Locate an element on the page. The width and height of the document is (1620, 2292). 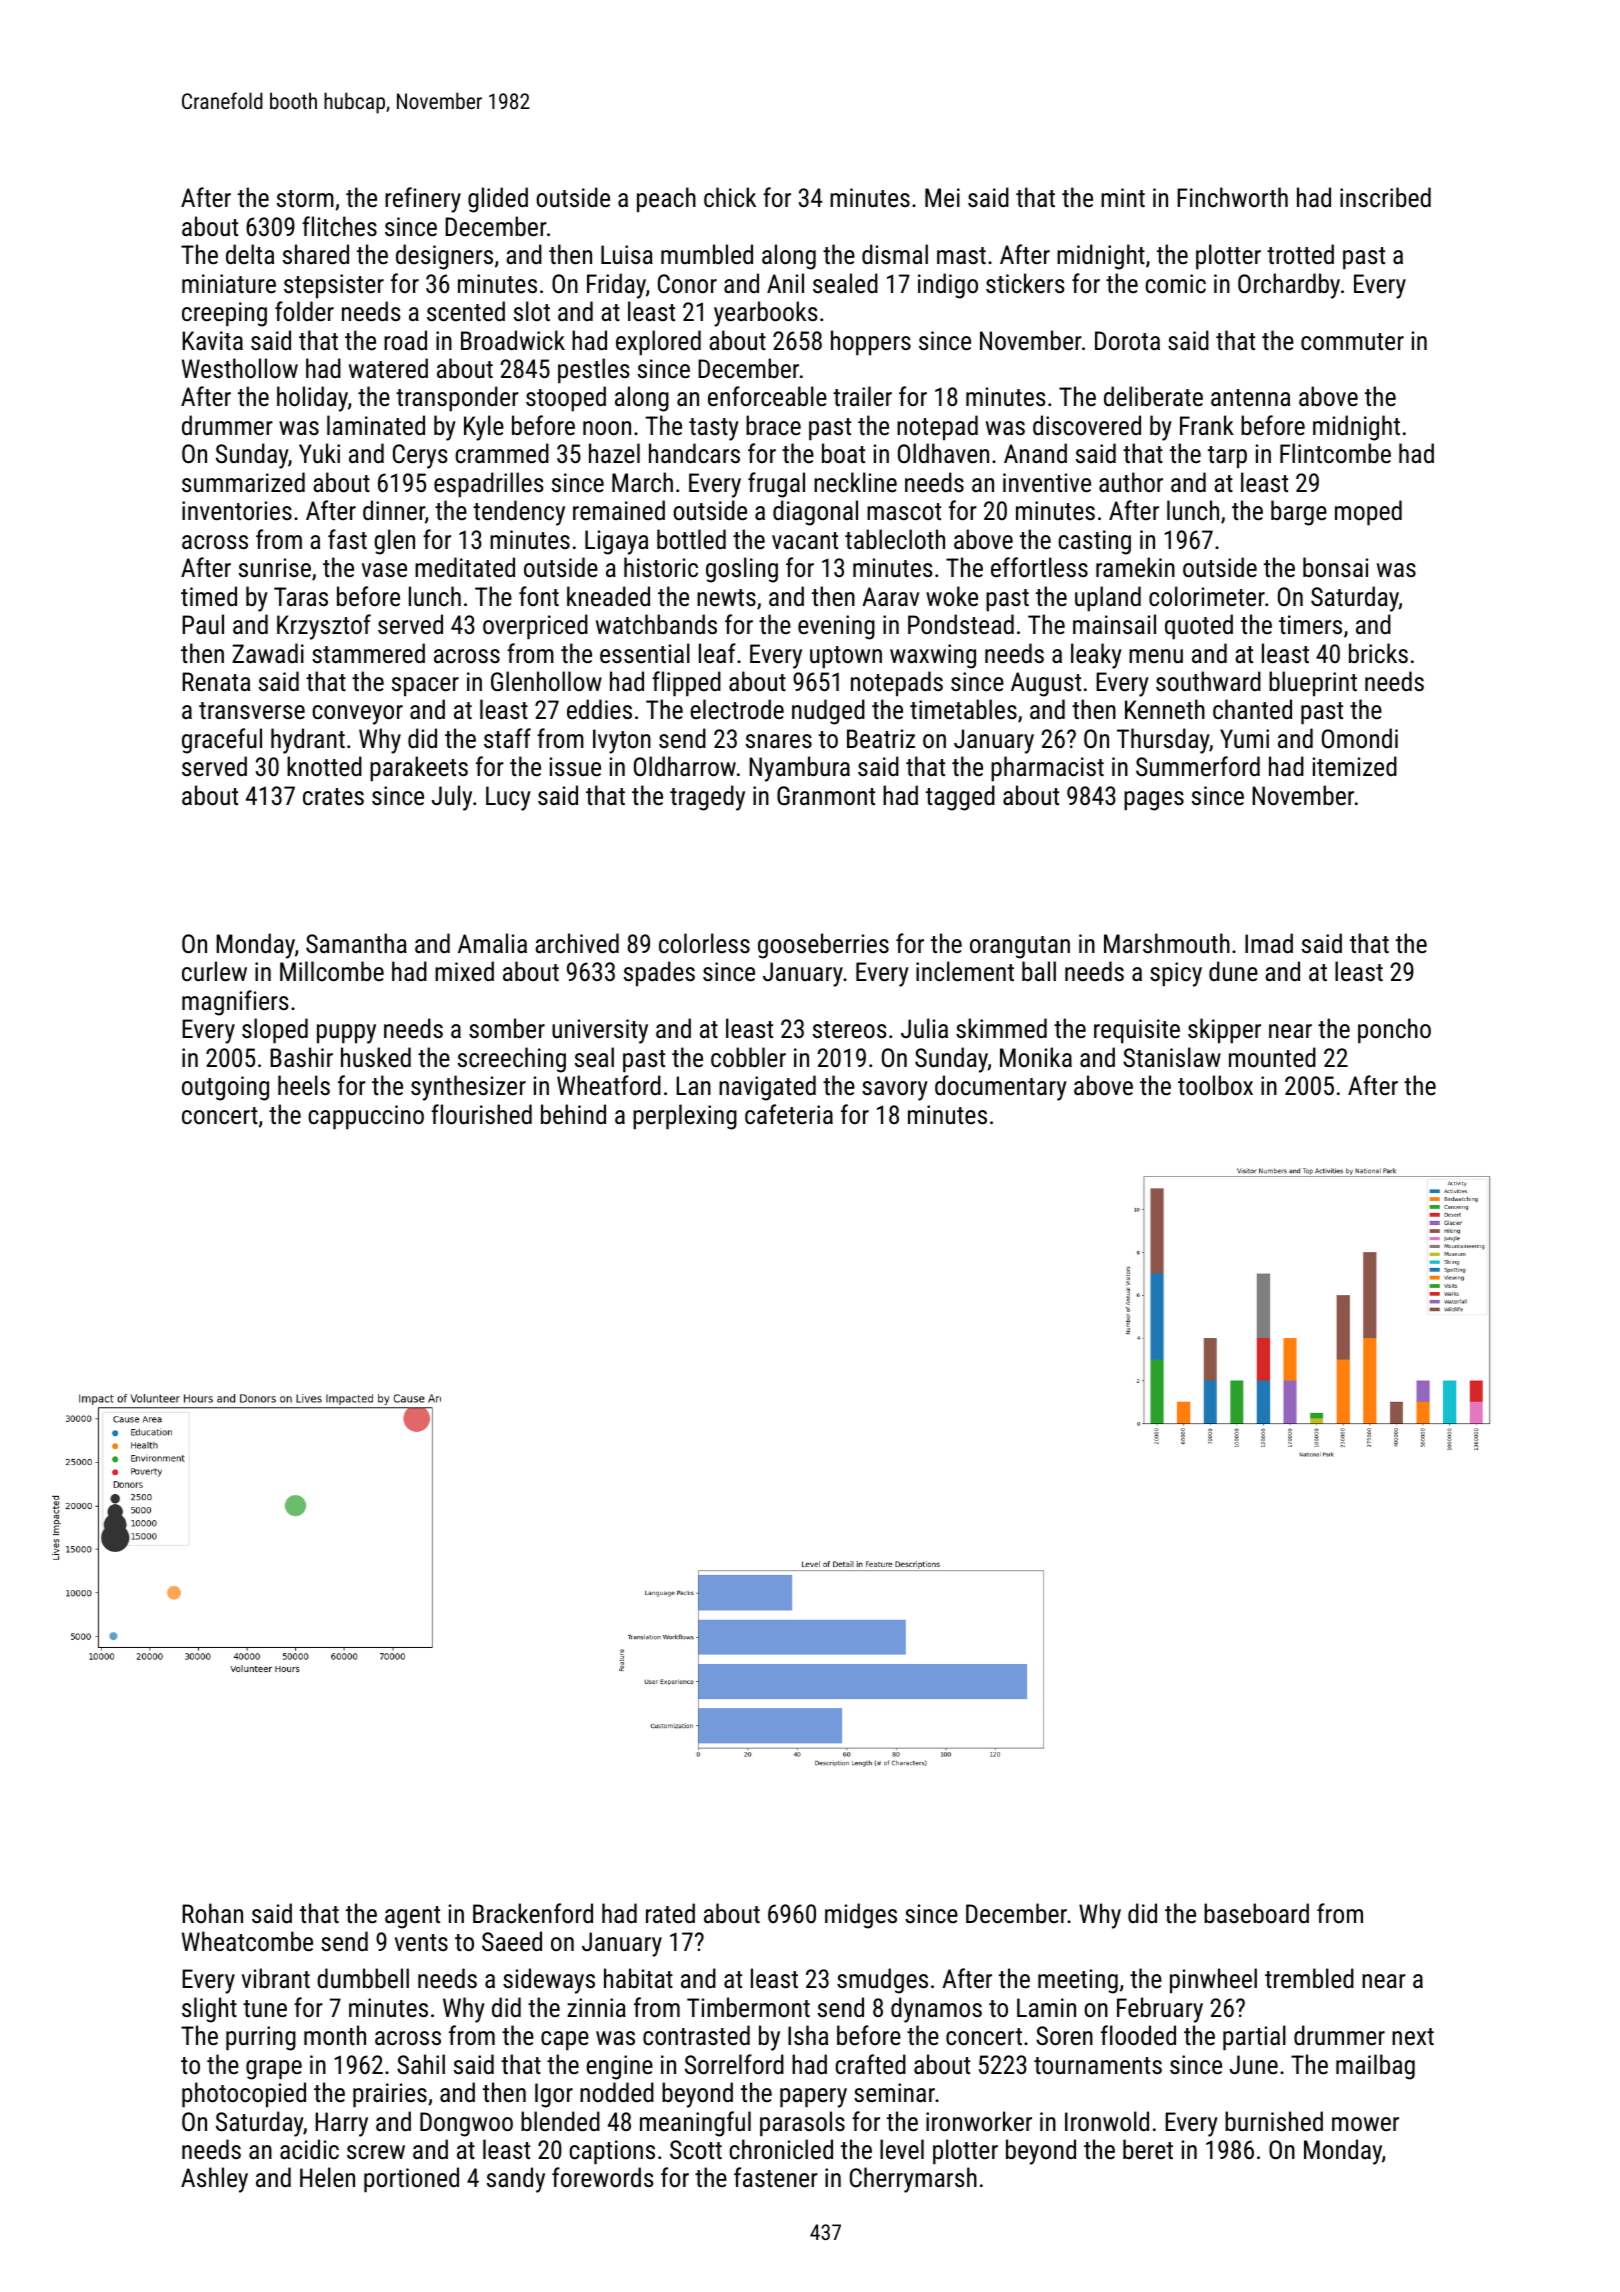
Finchworth is located at coordinates (1232, 197).
